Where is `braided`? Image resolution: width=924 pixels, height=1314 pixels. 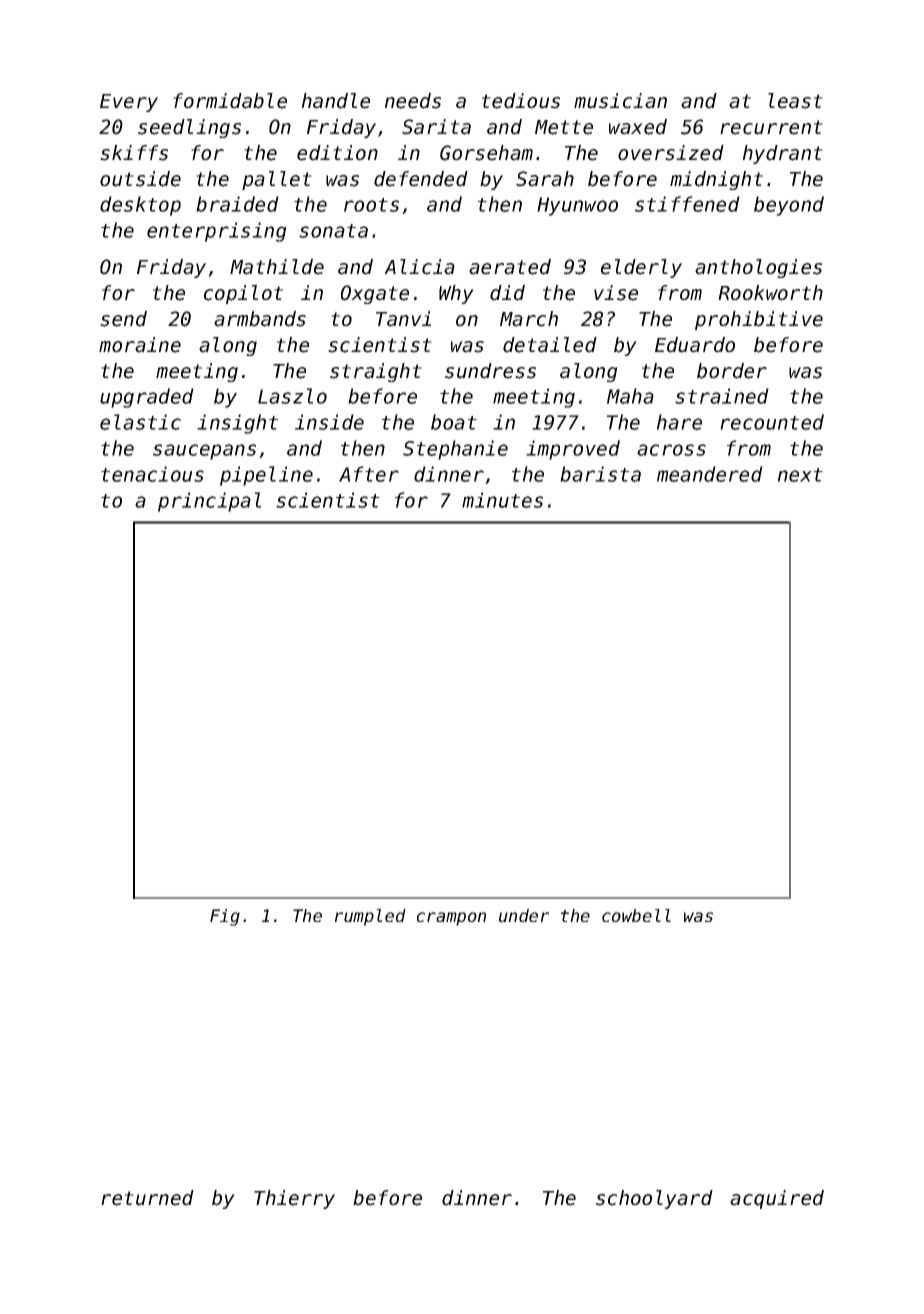 braided is located at coordinates (237, 204).
